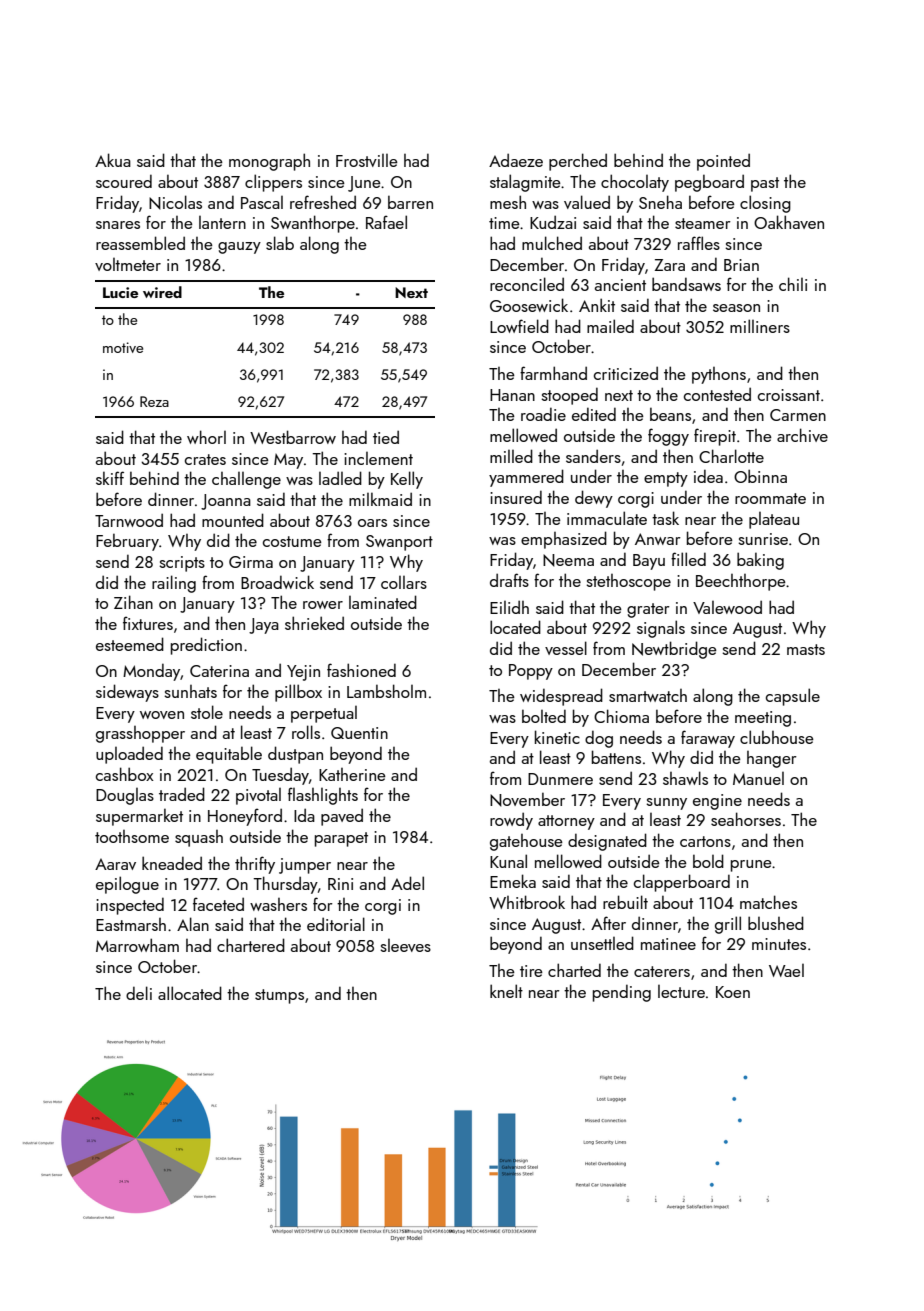 This screenshot has height=1311, width=924. I want to click on time, so click(504, 223).
